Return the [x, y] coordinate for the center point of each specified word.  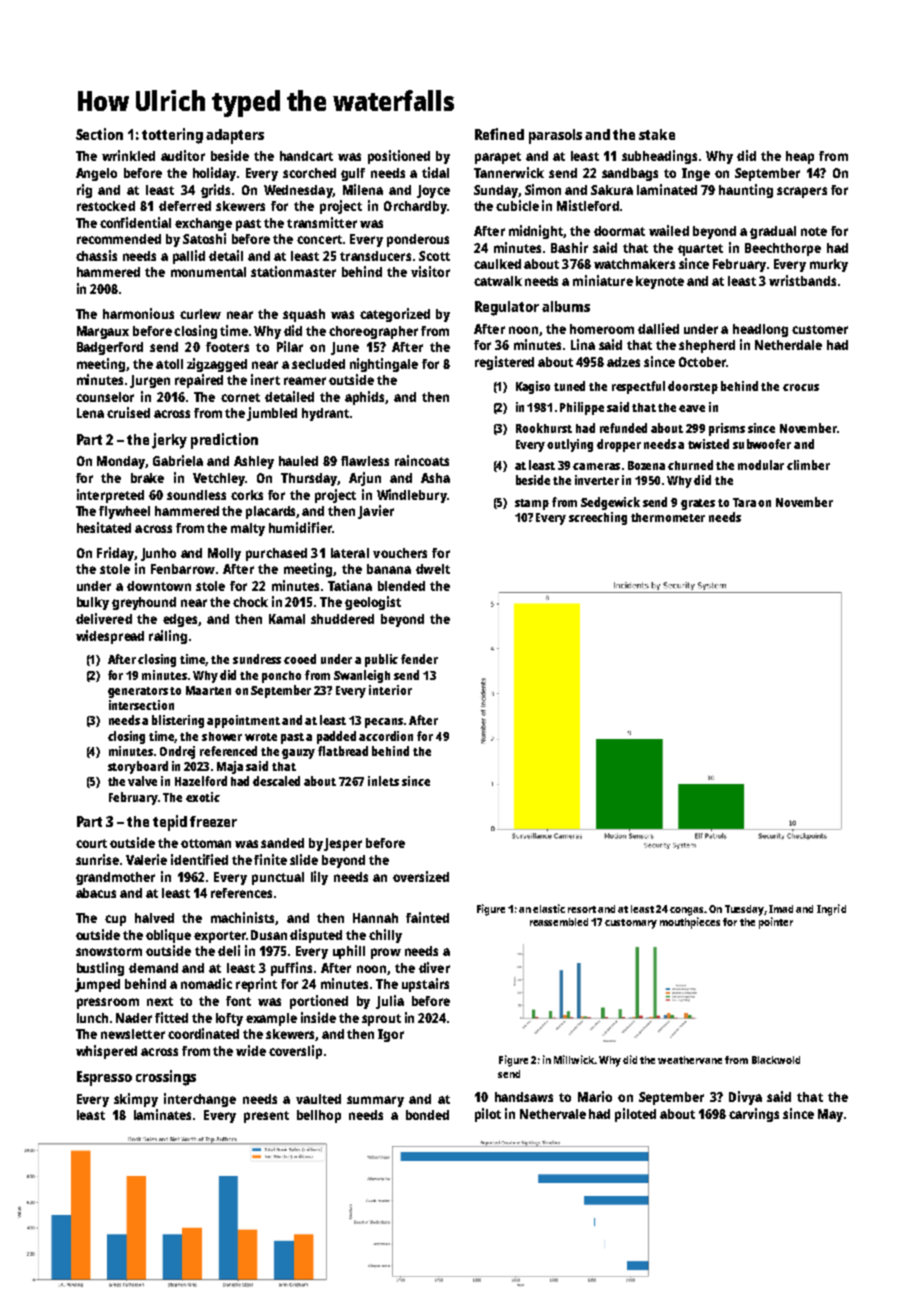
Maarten [208, 690]
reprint [256, 985]
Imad [781, 909]
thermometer [668, 517]
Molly [224, 554]
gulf [353, 174]
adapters [235, 136]
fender [419, 659]
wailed [669, 230]
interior [390, 690]
